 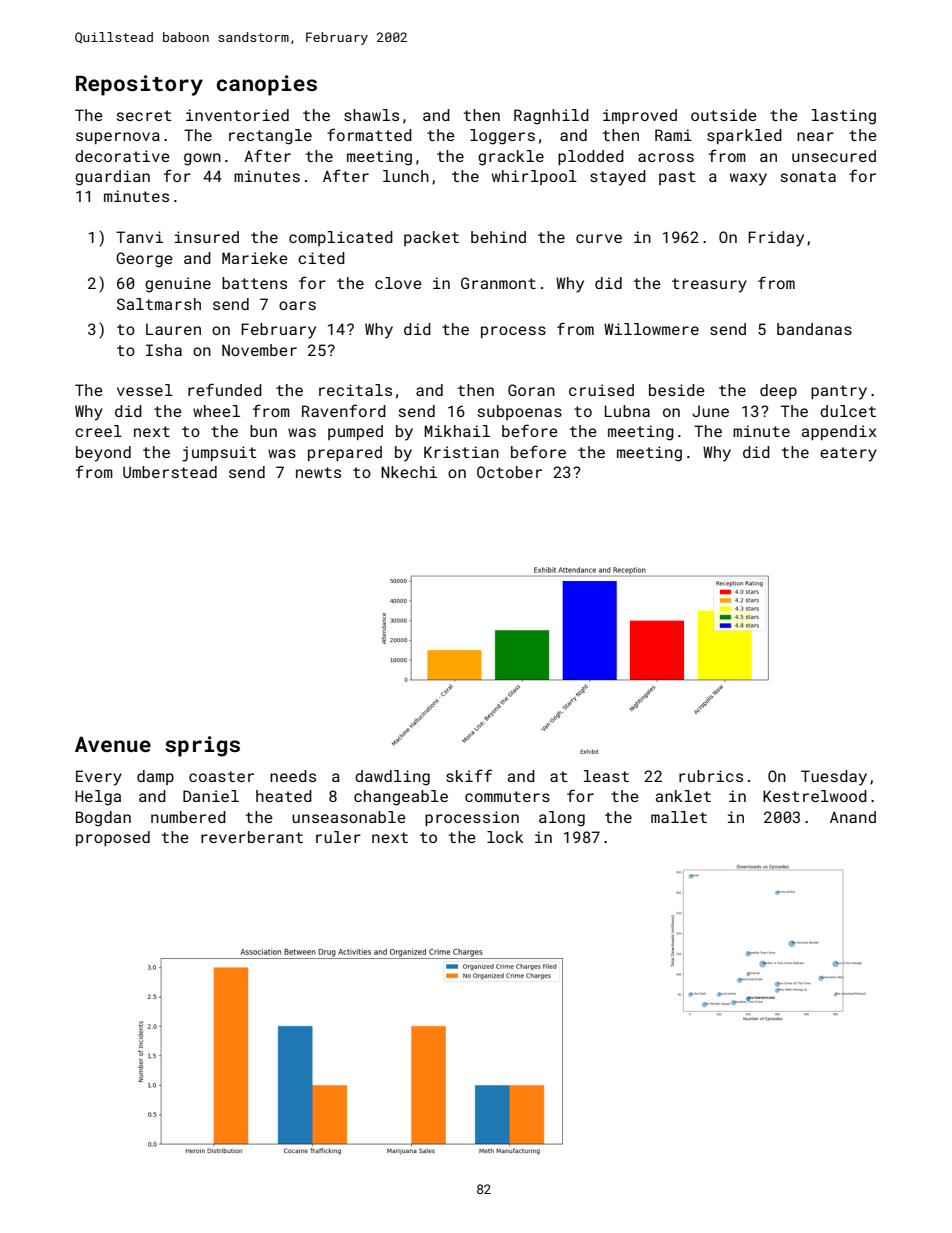 What do you see at coordinates (155, 777) in the page?
I see `damp` at bounding box center [155, 777].
